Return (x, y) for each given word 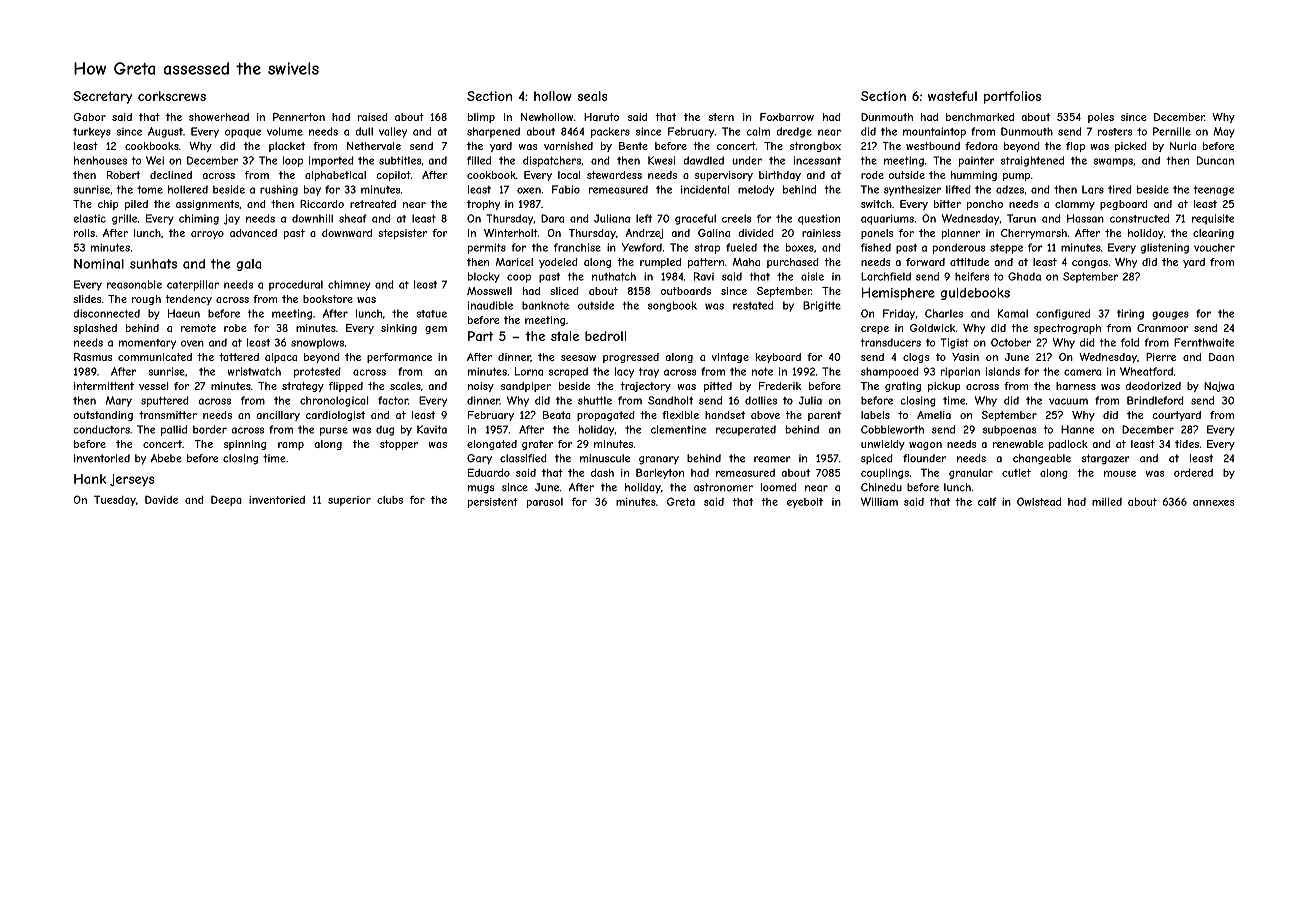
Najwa (1219, 387)
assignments (207, 205)
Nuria (1183, 146)
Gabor (90, 117)
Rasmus (93, 357)
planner (961, 234)
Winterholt (511, 233)
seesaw (578, 358)
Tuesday (115, 500)
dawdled (703, 160)
